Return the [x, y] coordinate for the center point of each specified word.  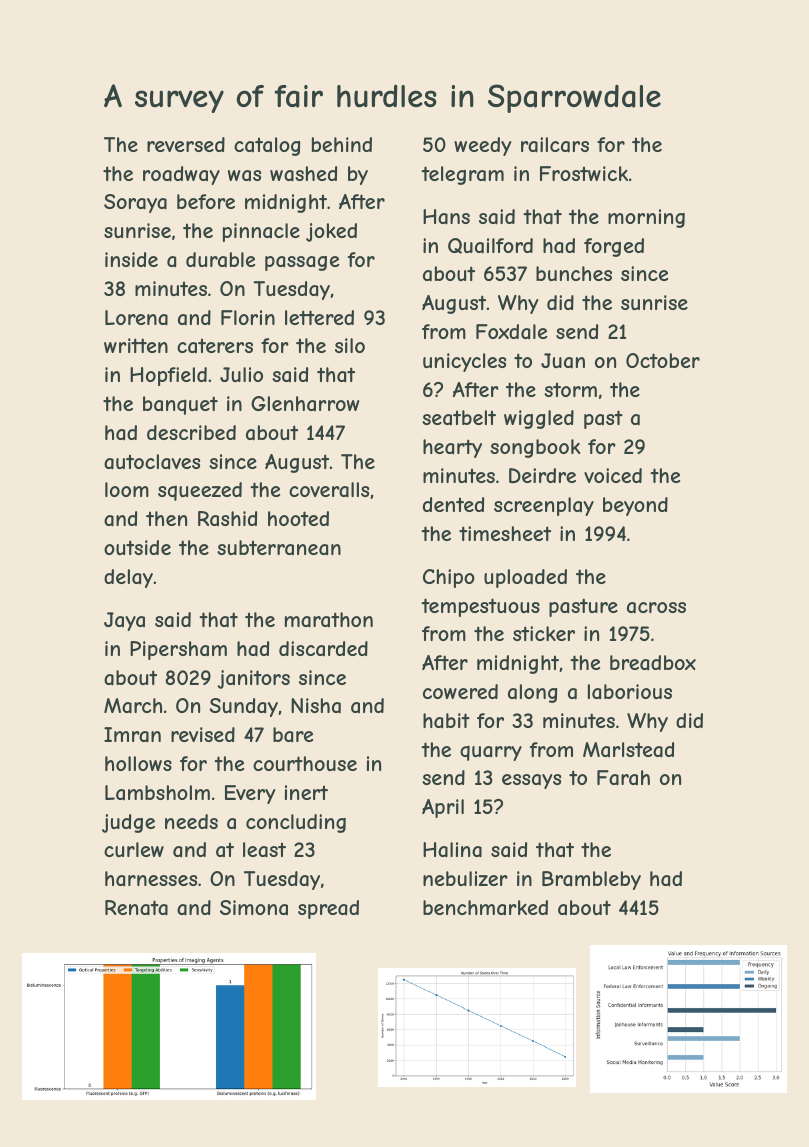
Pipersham [178, 650]
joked [331, 232]
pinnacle [261, 232]
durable [220, 260]
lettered [319, 317]
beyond [635, 506]
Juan [563, 361]
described [191, 432]
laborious [630, 691]
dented [453, 504]
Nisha [316, 706]
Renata [136, 908]
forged [614, 247]
